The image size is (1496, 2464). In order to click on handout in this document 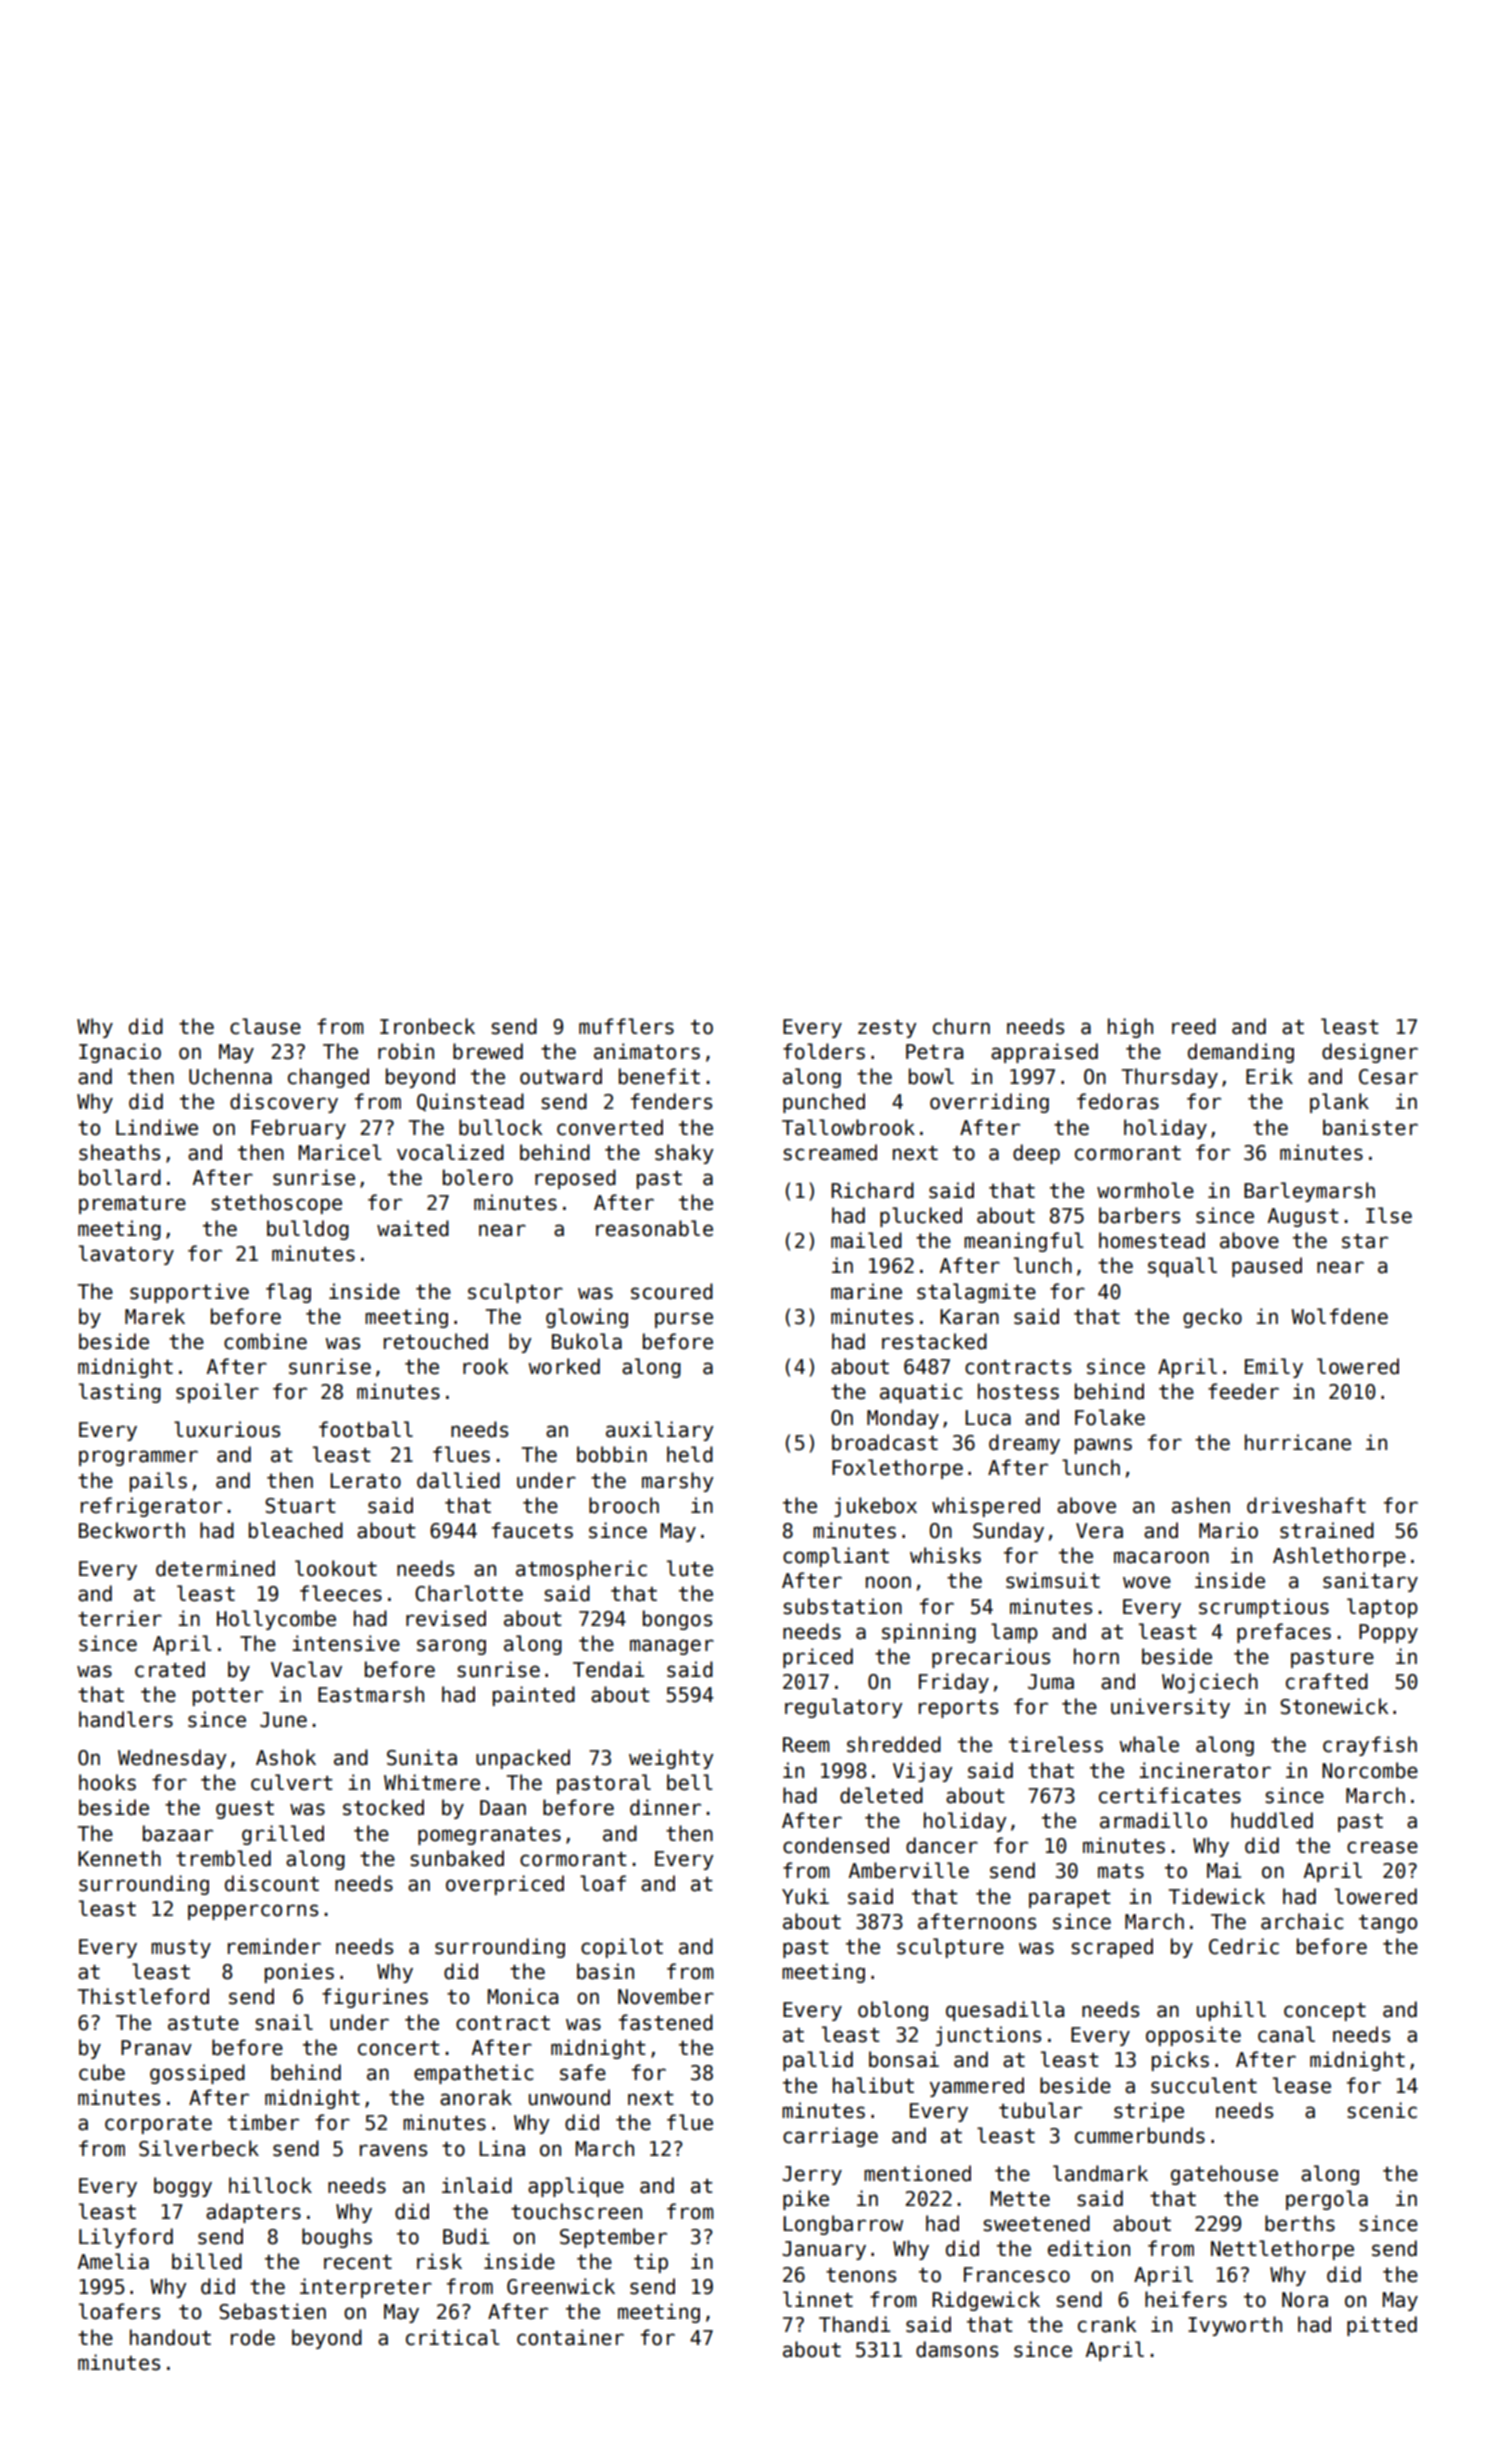, I will do `click(170, 2337)`.
